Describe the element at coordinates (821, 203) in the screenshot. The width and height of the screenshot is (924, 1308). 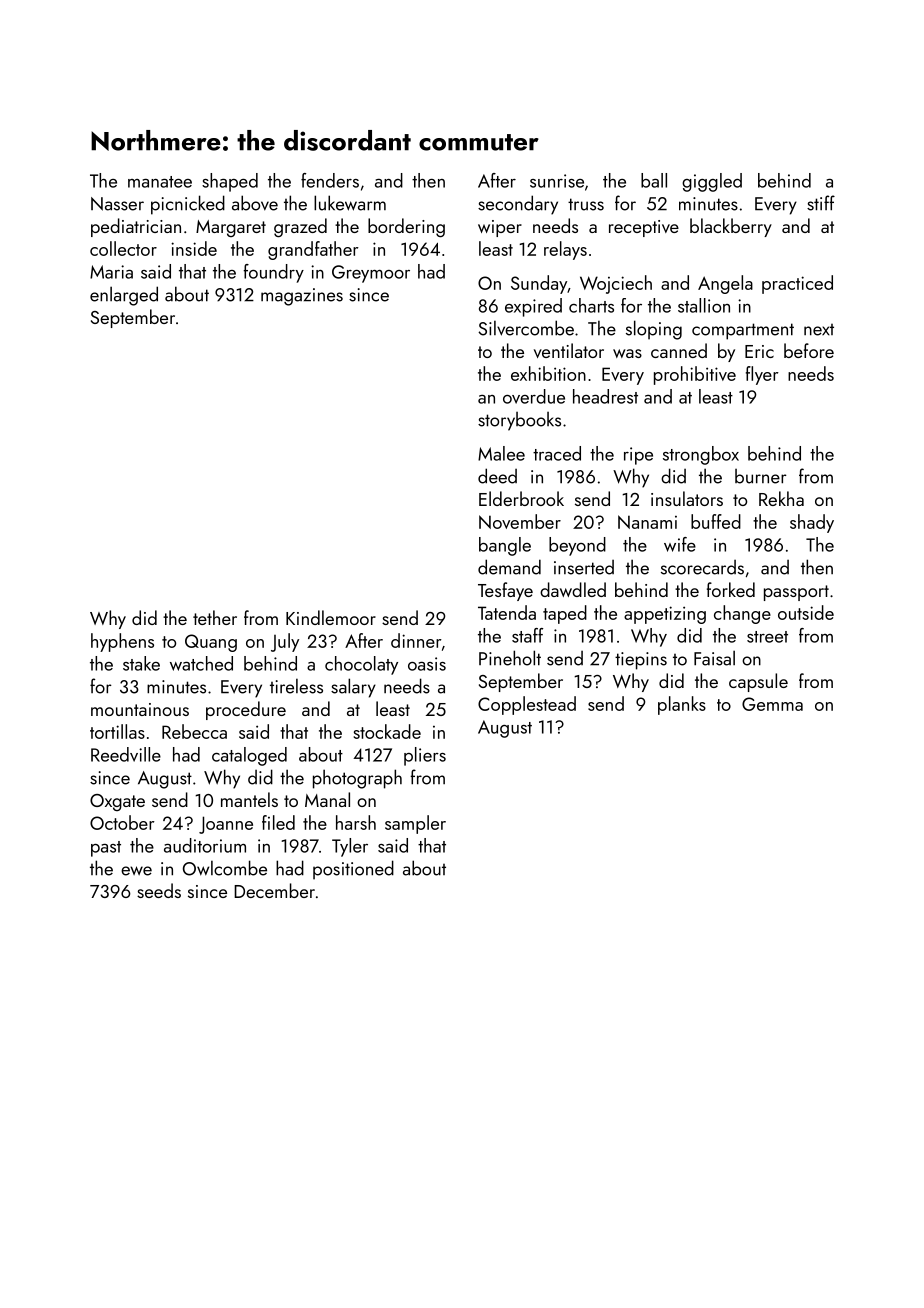
I see `stiff` at that location.
